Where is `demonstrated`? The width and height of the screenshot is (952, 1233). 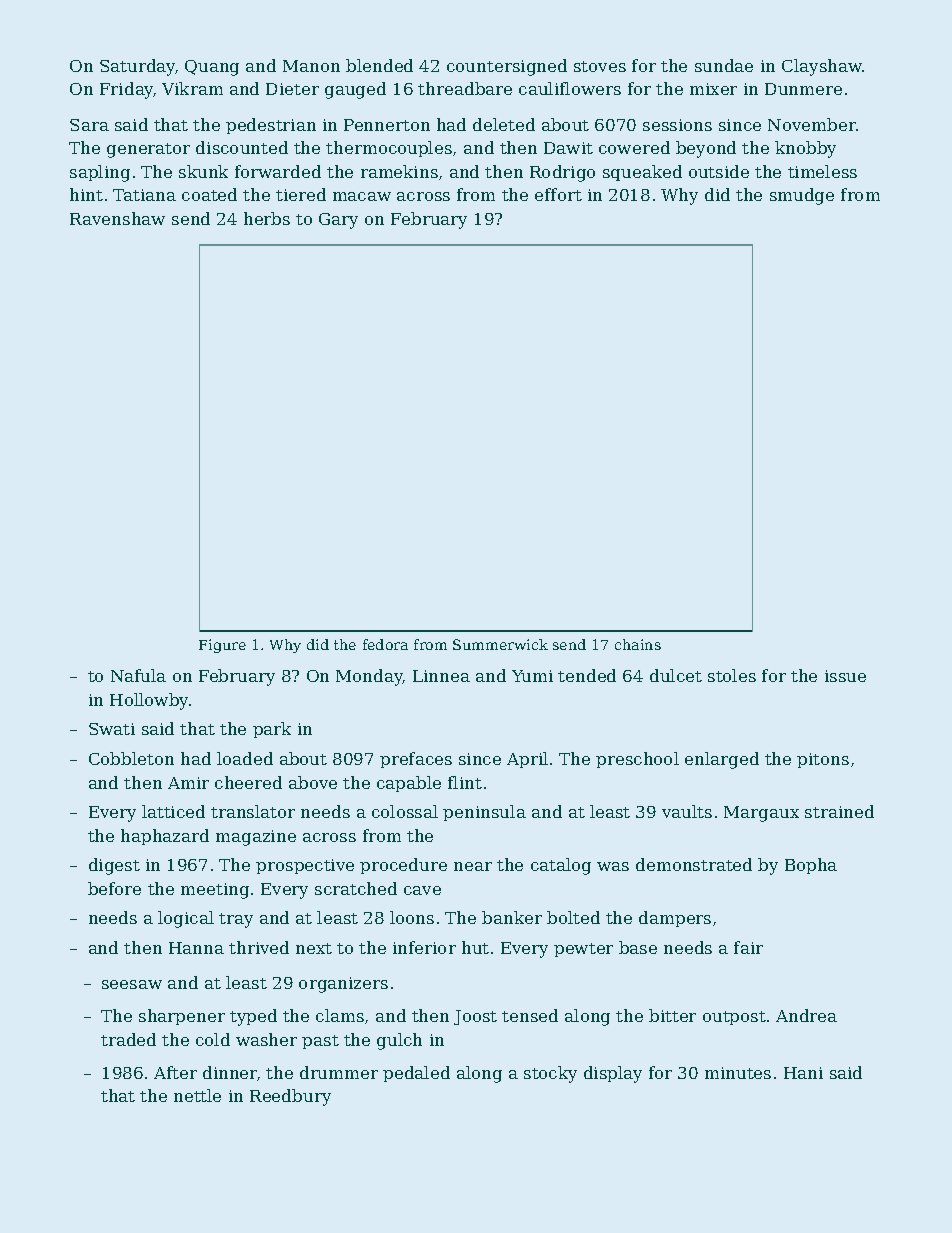 demonstrated is located at coordinates (694, 864).
